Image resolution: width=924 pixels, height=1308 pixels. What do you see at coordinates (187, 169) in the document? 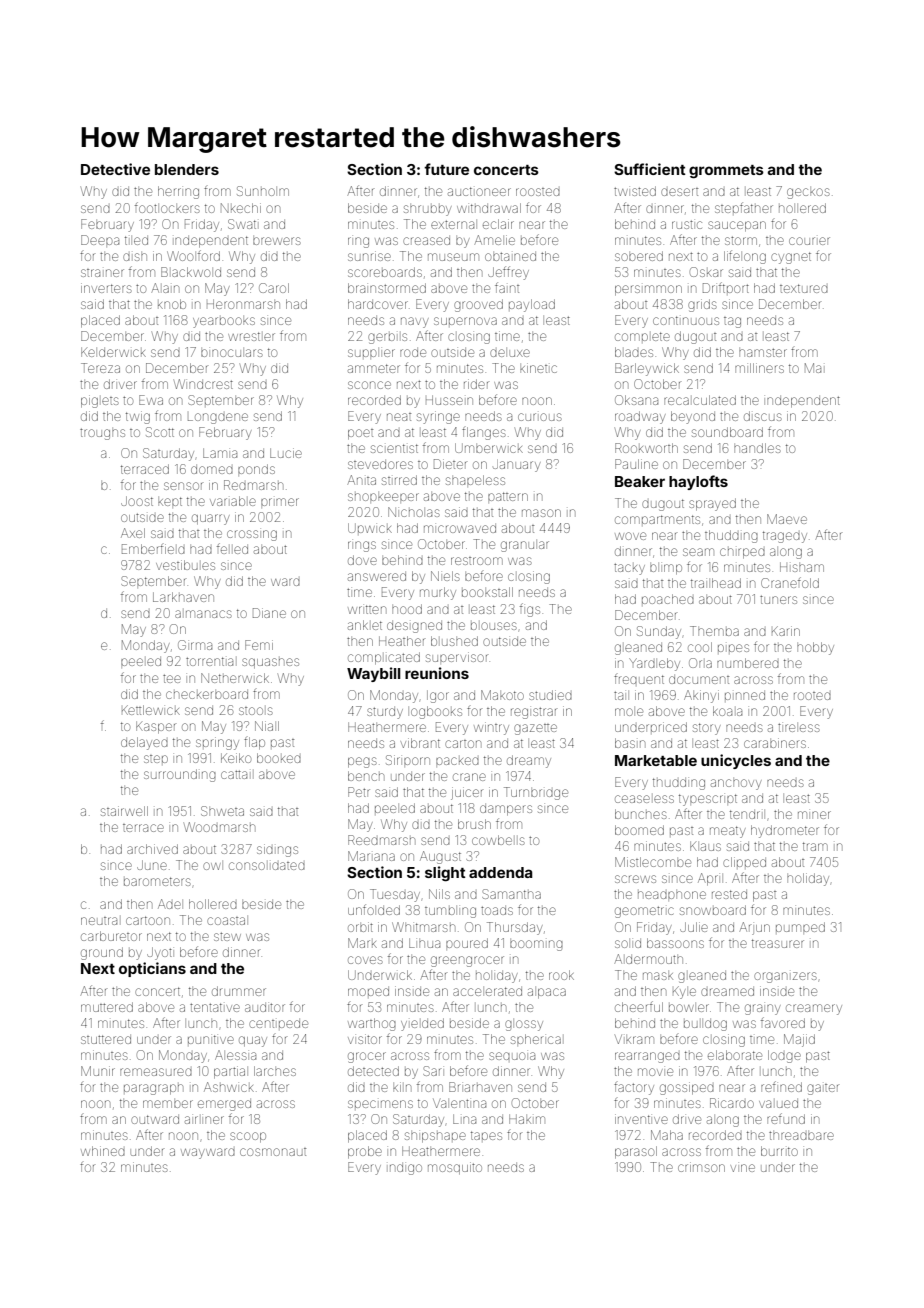
I see `blenders` at bounding box center [187, 169].
